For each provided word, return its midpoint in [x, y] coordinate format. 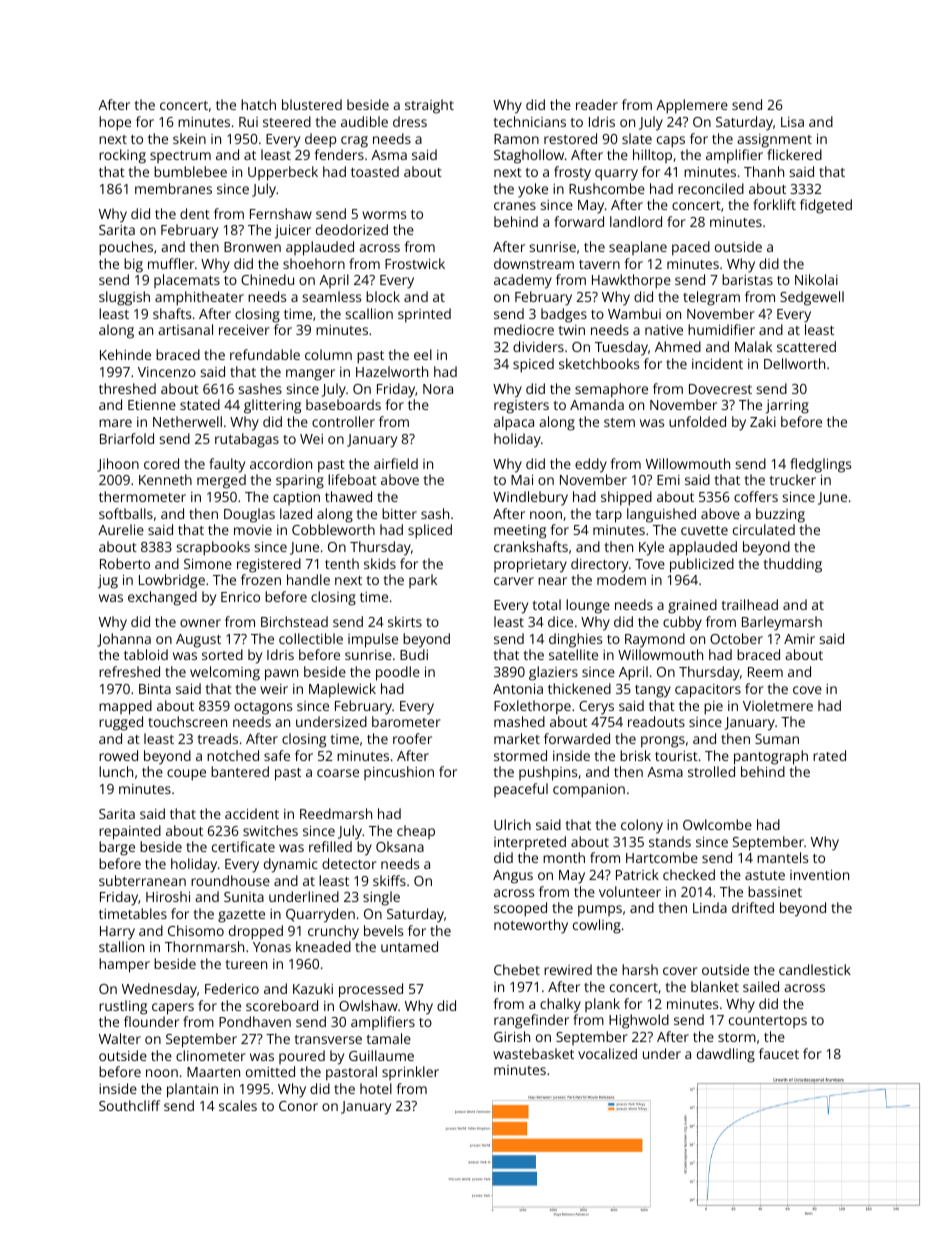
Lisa [792, 122]
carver [514, 581]
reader [597, 104]
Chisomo [196, 930]
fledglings [820, 465]
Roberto [125, 563]
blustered [312, 104]
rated [829, 755]
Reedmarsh [336, 813]
